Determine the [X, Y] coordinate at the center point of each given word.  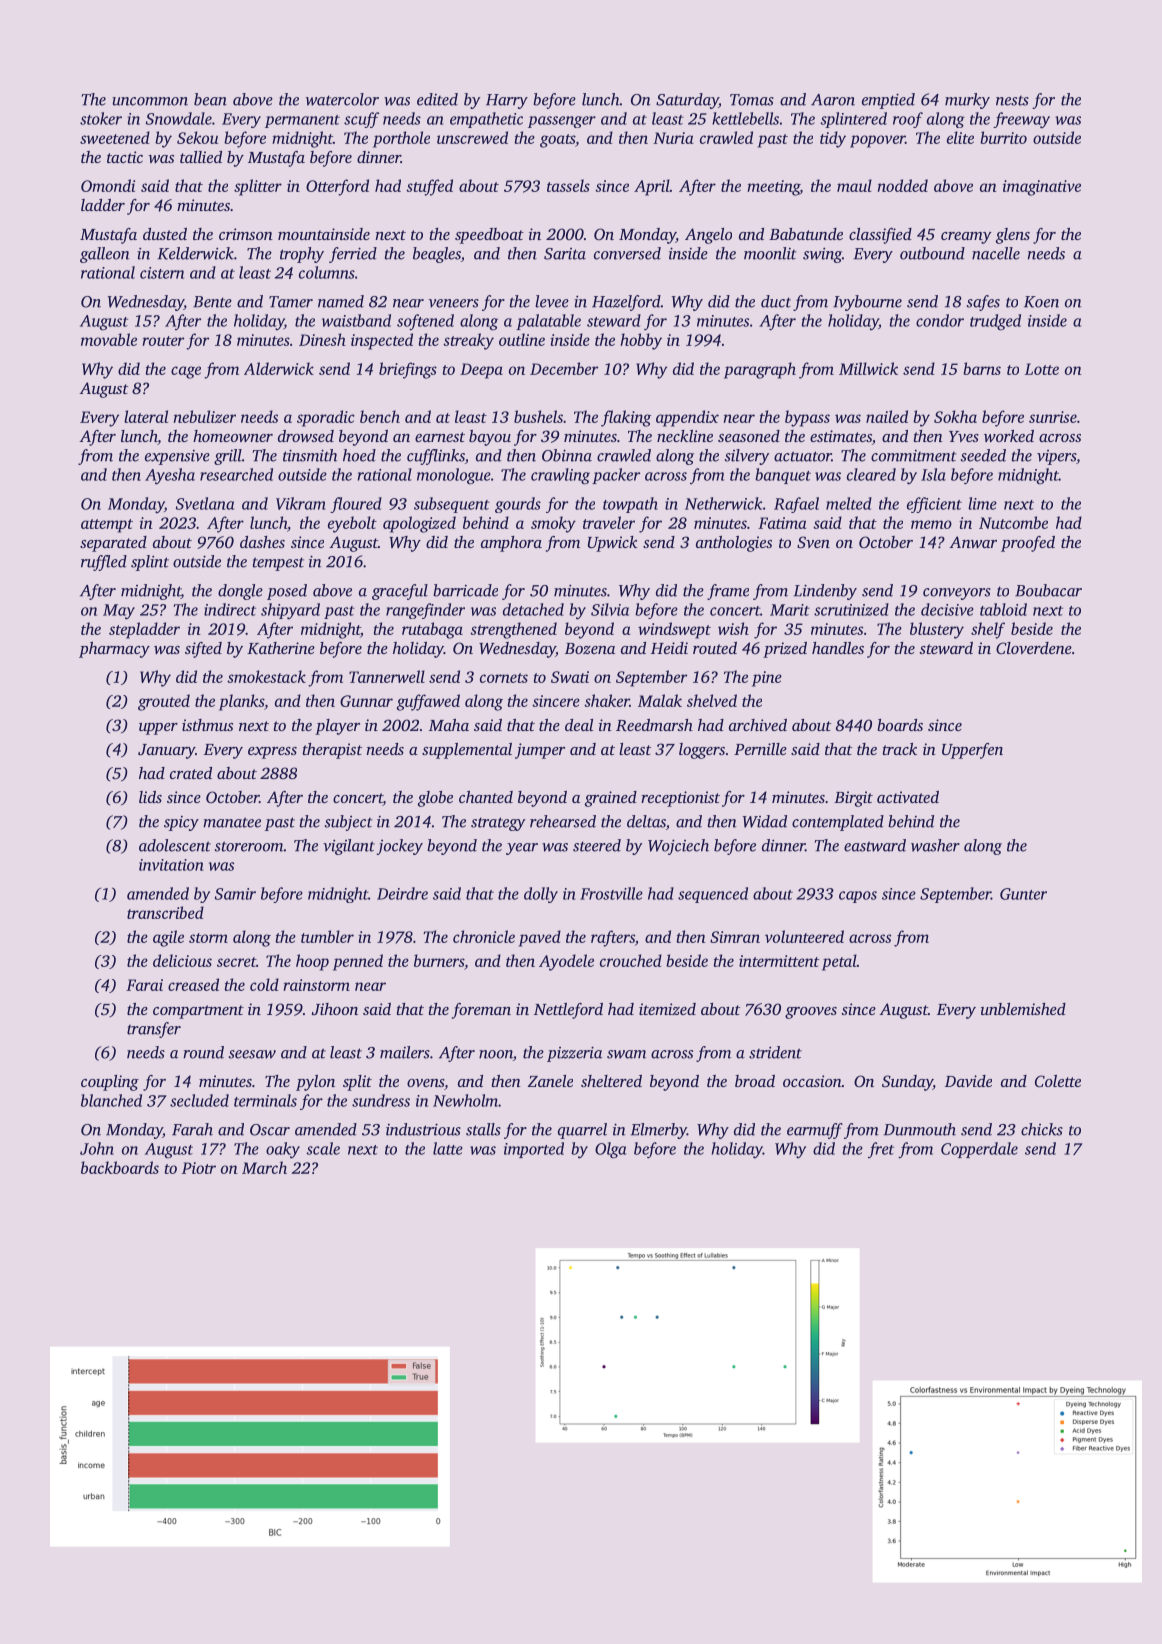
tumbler [327, 936]
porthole [401, 139]
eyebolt [352, 524]
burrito [1003, 137]
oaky [283, 1150]
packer [616, 476]
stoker [101, 118]
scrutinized [851, 609]
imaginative [1042, 188]
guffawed [428, 702]
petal [839, 962]
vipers [1056, 457]
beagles [437, 255]
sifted [203, 650]
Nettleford [568, 1011]
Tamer [291, 302]
